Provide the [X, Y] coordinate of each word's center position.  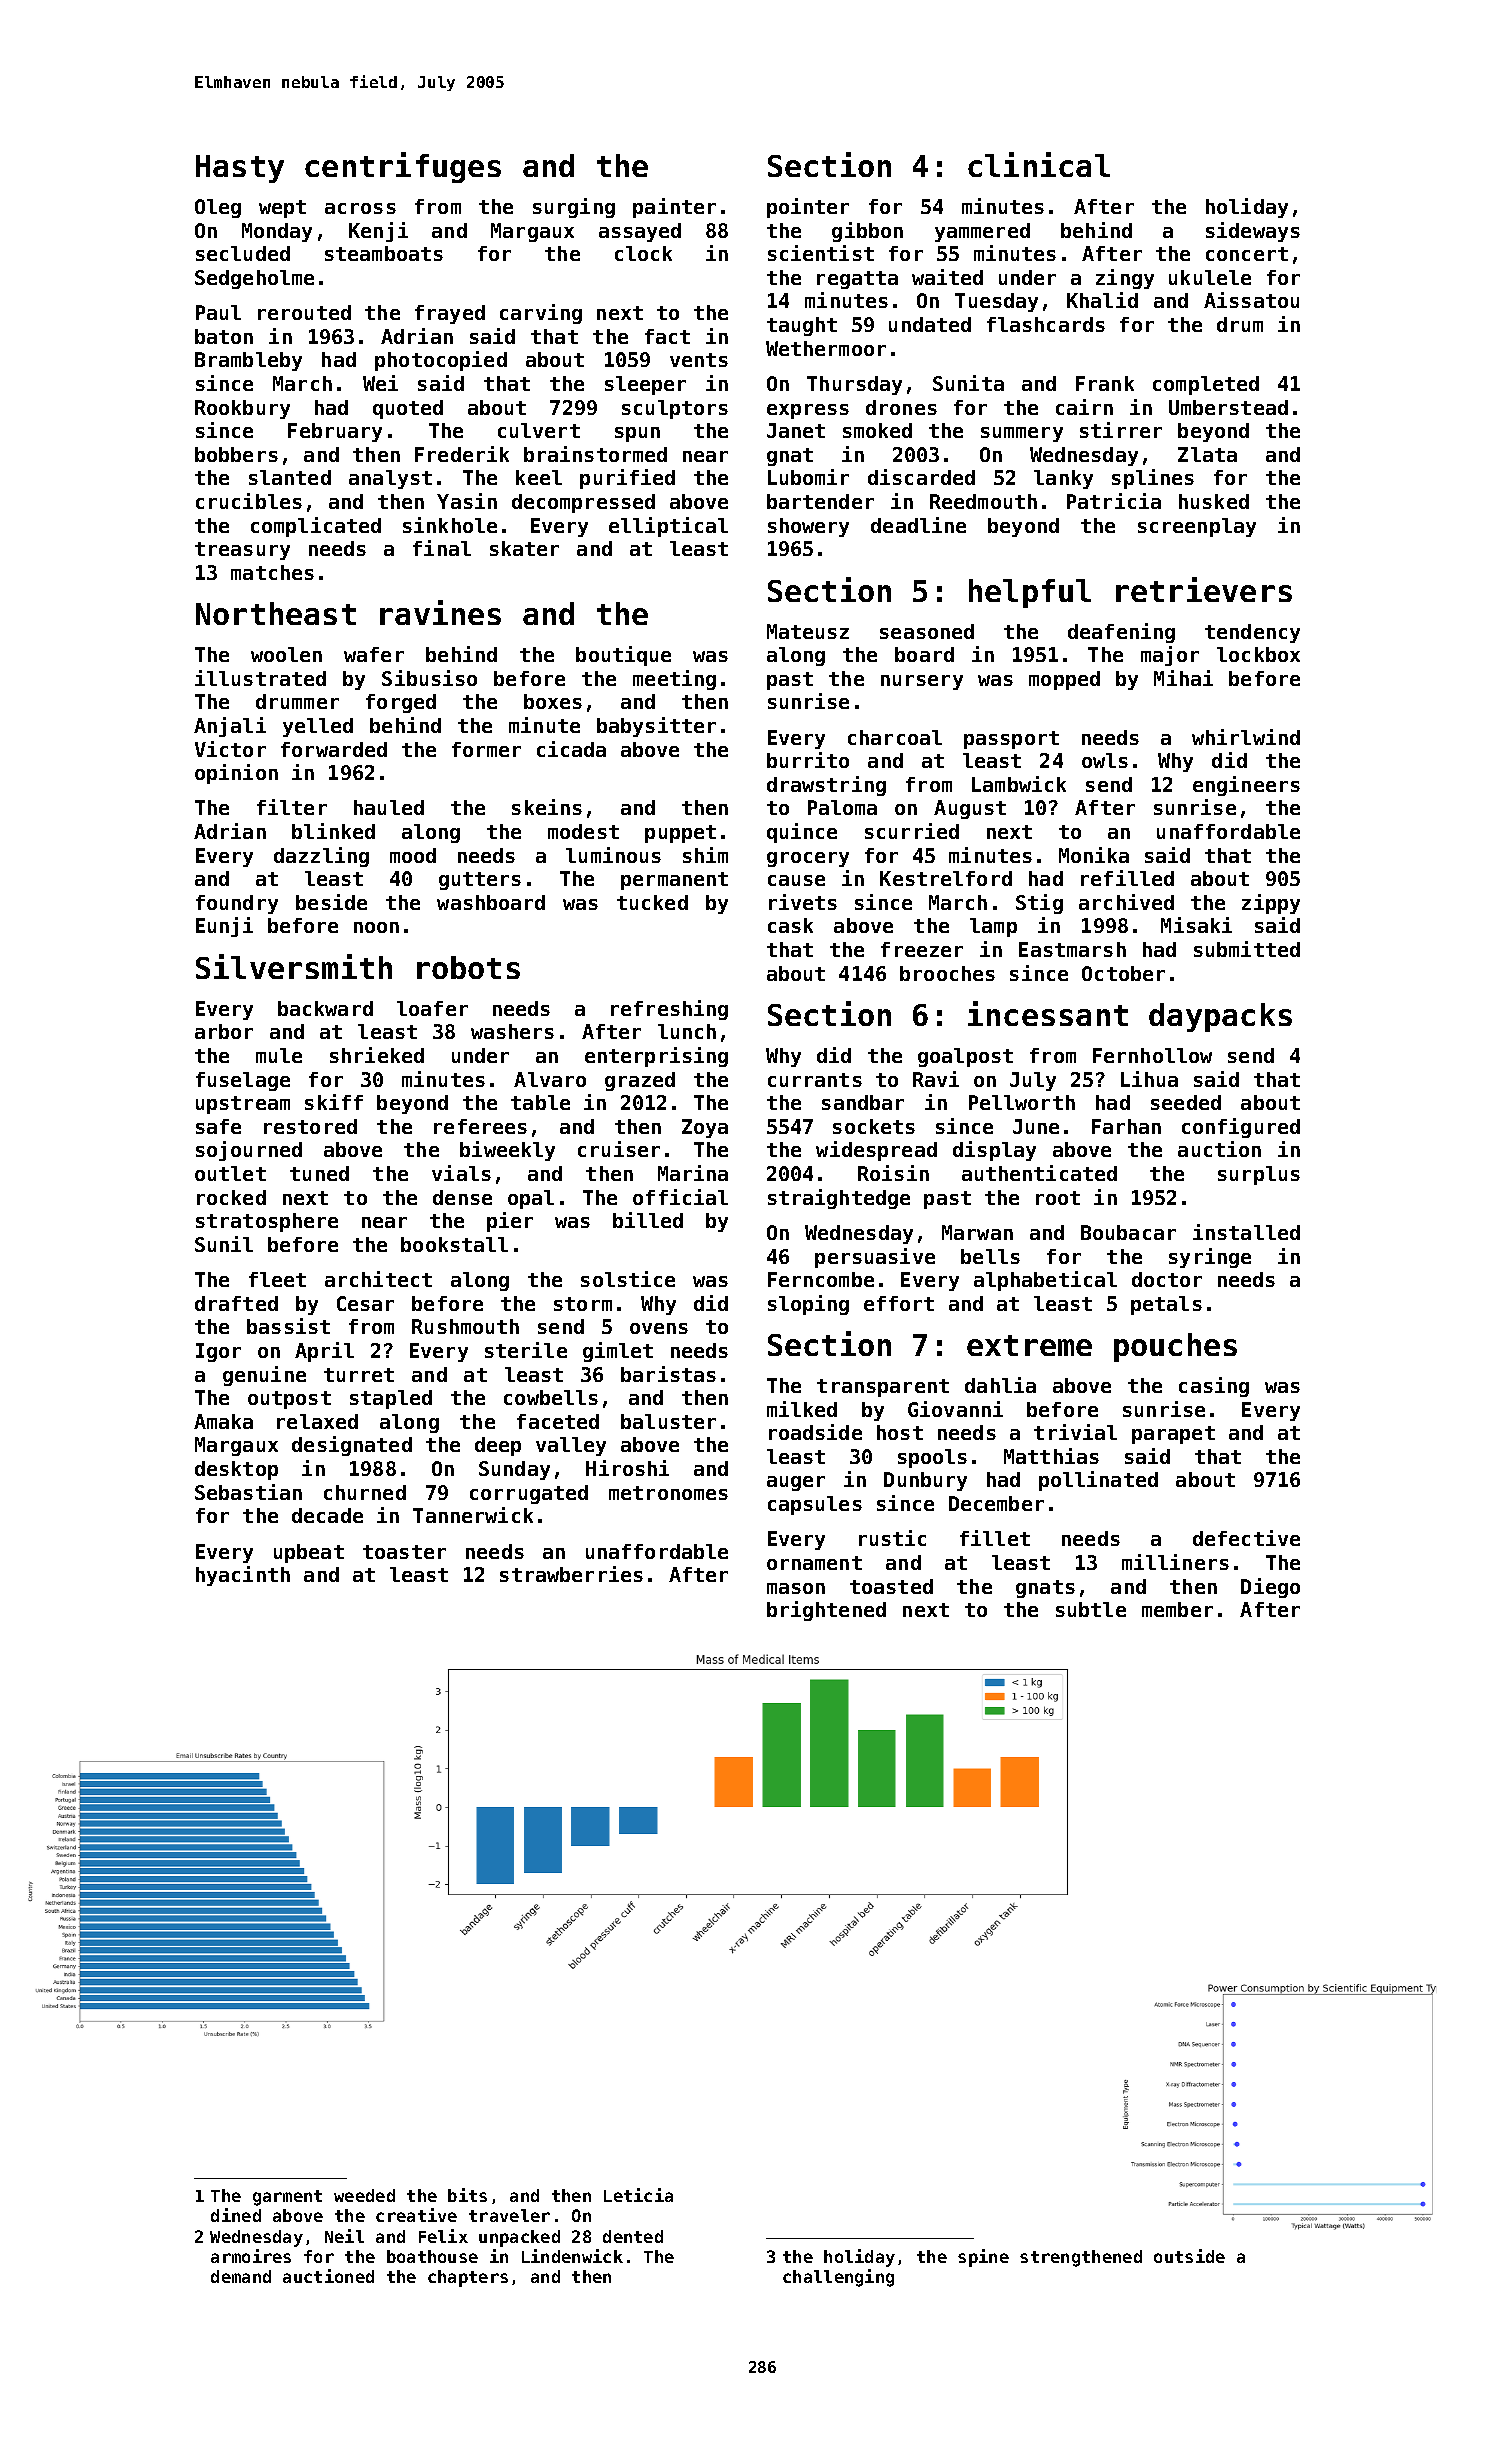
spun [637, 434]
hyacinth [243, 1576]
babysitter [656, 727]
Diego [1270, 1588]
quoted [408, 409]
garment [287, 2198]
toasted [891, 1586]
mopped [1064, 680]
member [1177, 1609]
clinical [1039, 164]
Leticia [638, 2195]
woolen [286, 654]
